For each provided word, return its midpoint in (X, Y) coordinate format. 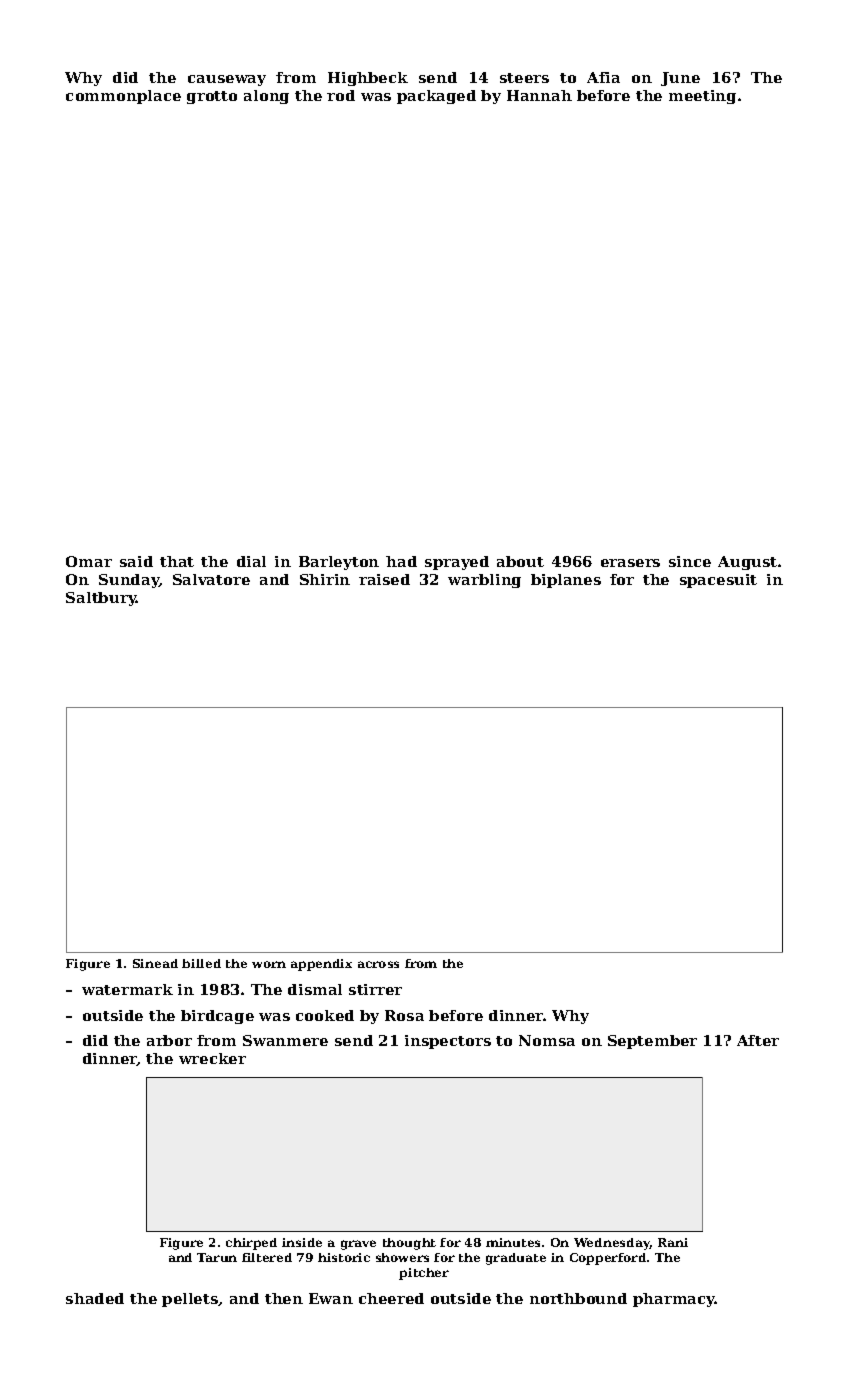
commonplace (123, 97)
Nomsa (547, 1040)
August (747, 563)
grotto (212, 97)
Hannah (539, 95)
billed (201, 963)
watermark (127, 989)
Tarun (217, 1257)
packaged (436, 97)
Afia (603, 77)
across (378, 964)
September (652, 1042)
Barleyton (339, 563)
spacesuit (718, 581)
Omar (89, 561)
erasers (630, 563)
